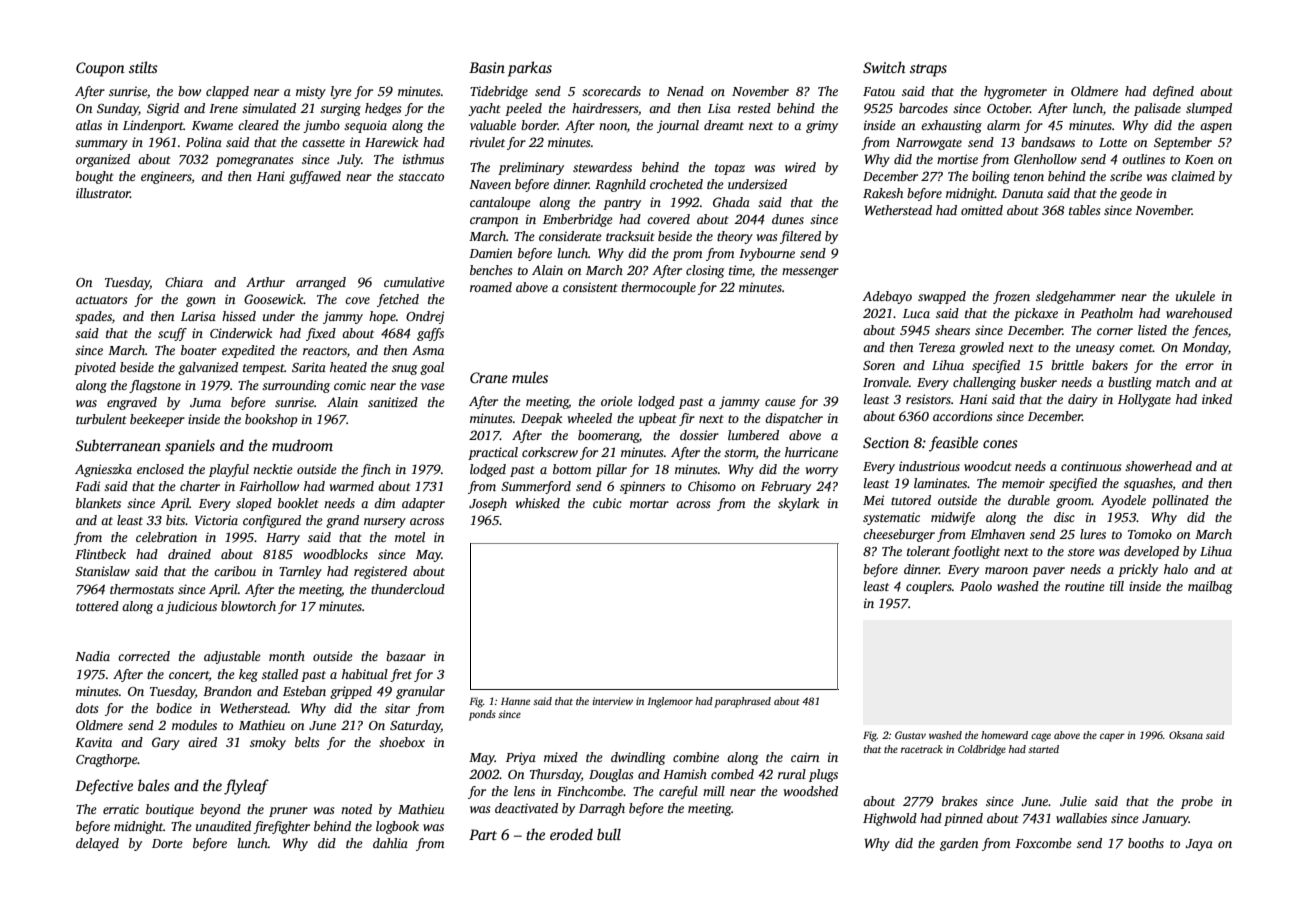  Describe the element at coordinates (1183, 143) in the screenshot. I see `September` at that location.
